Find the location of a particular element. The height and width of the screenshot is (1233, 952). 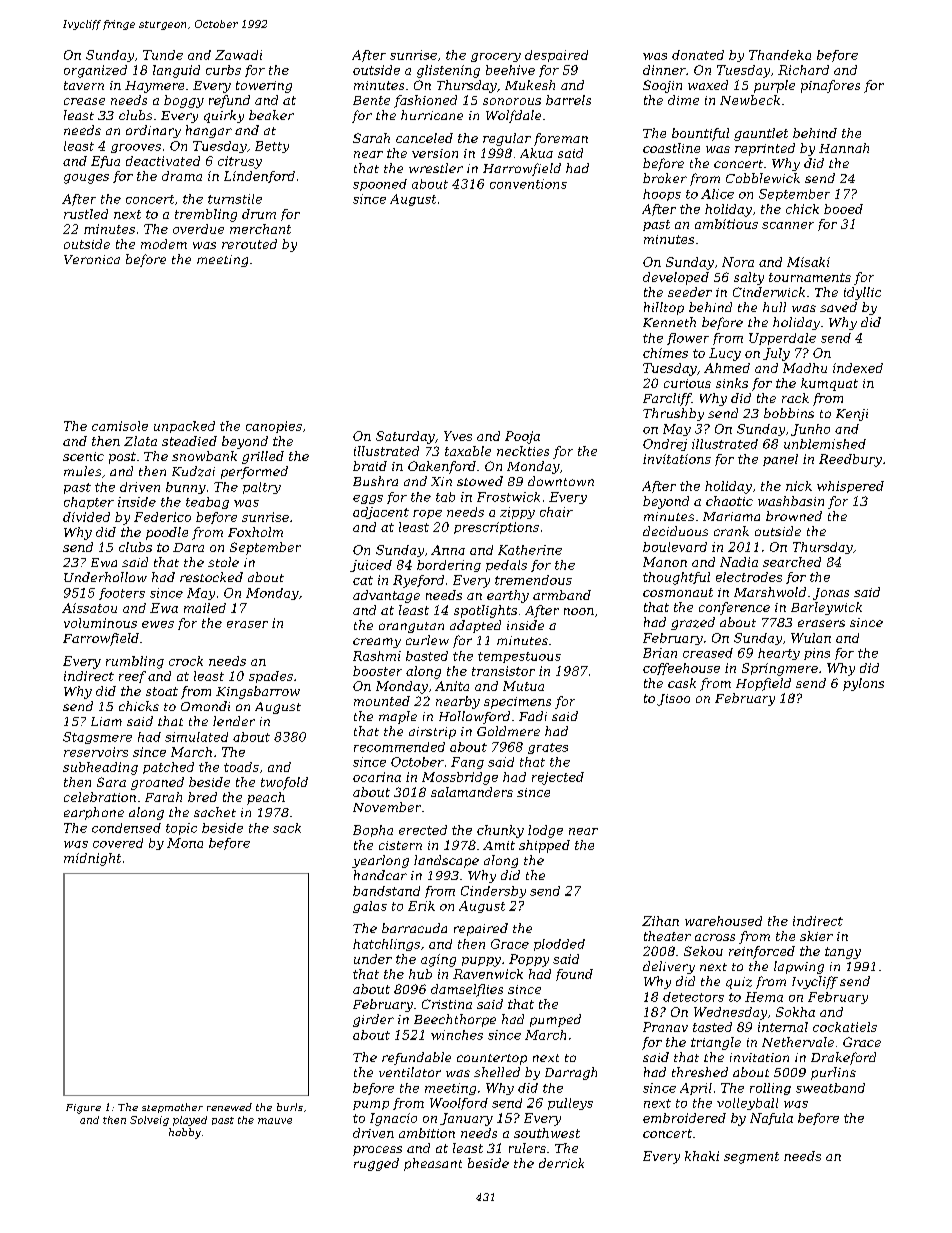

Haymere is located at coordinates (154, 87).
